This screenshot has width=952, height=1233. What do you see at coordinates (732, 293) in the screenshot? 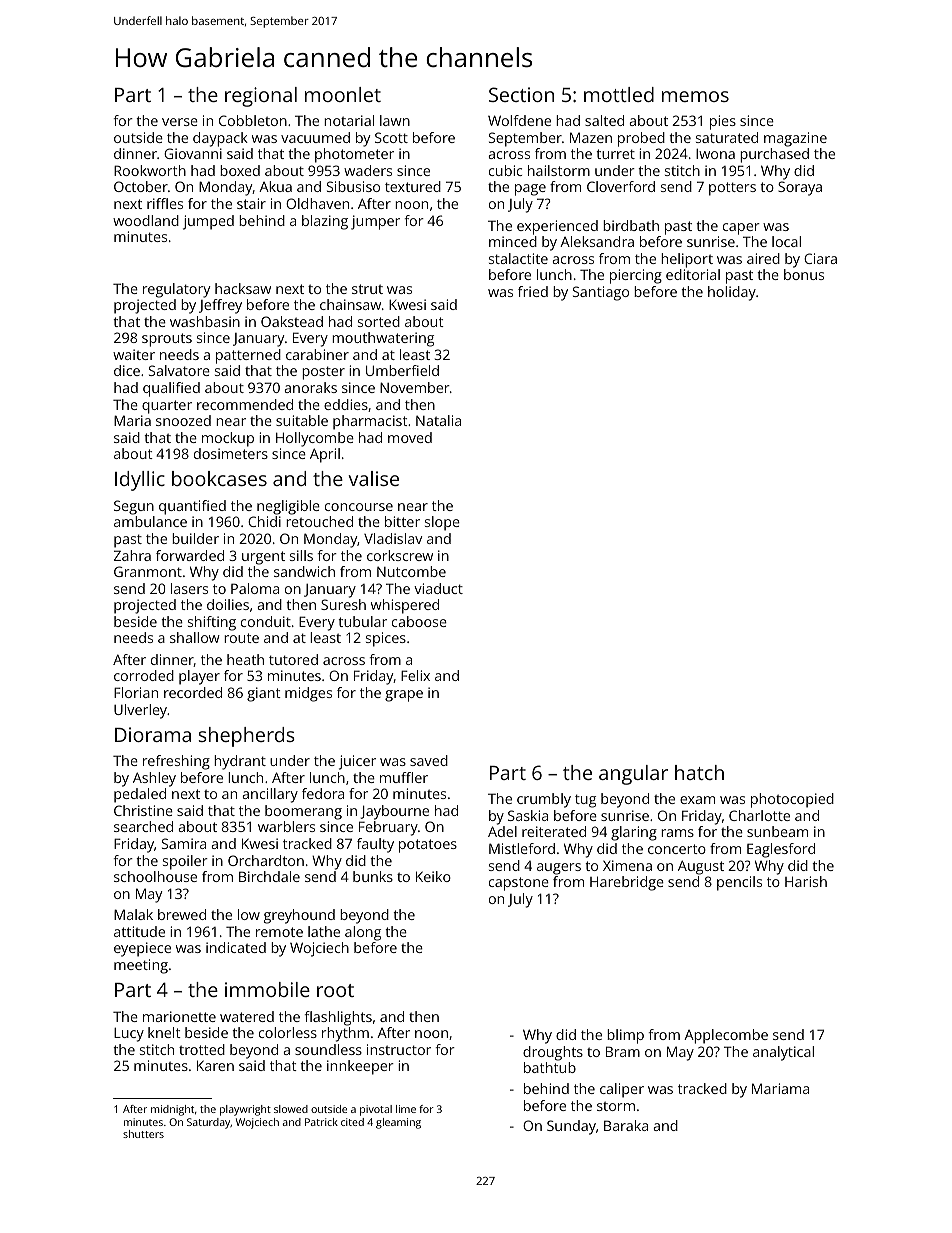
I see `holiday` at bounding box center [732, 293].
